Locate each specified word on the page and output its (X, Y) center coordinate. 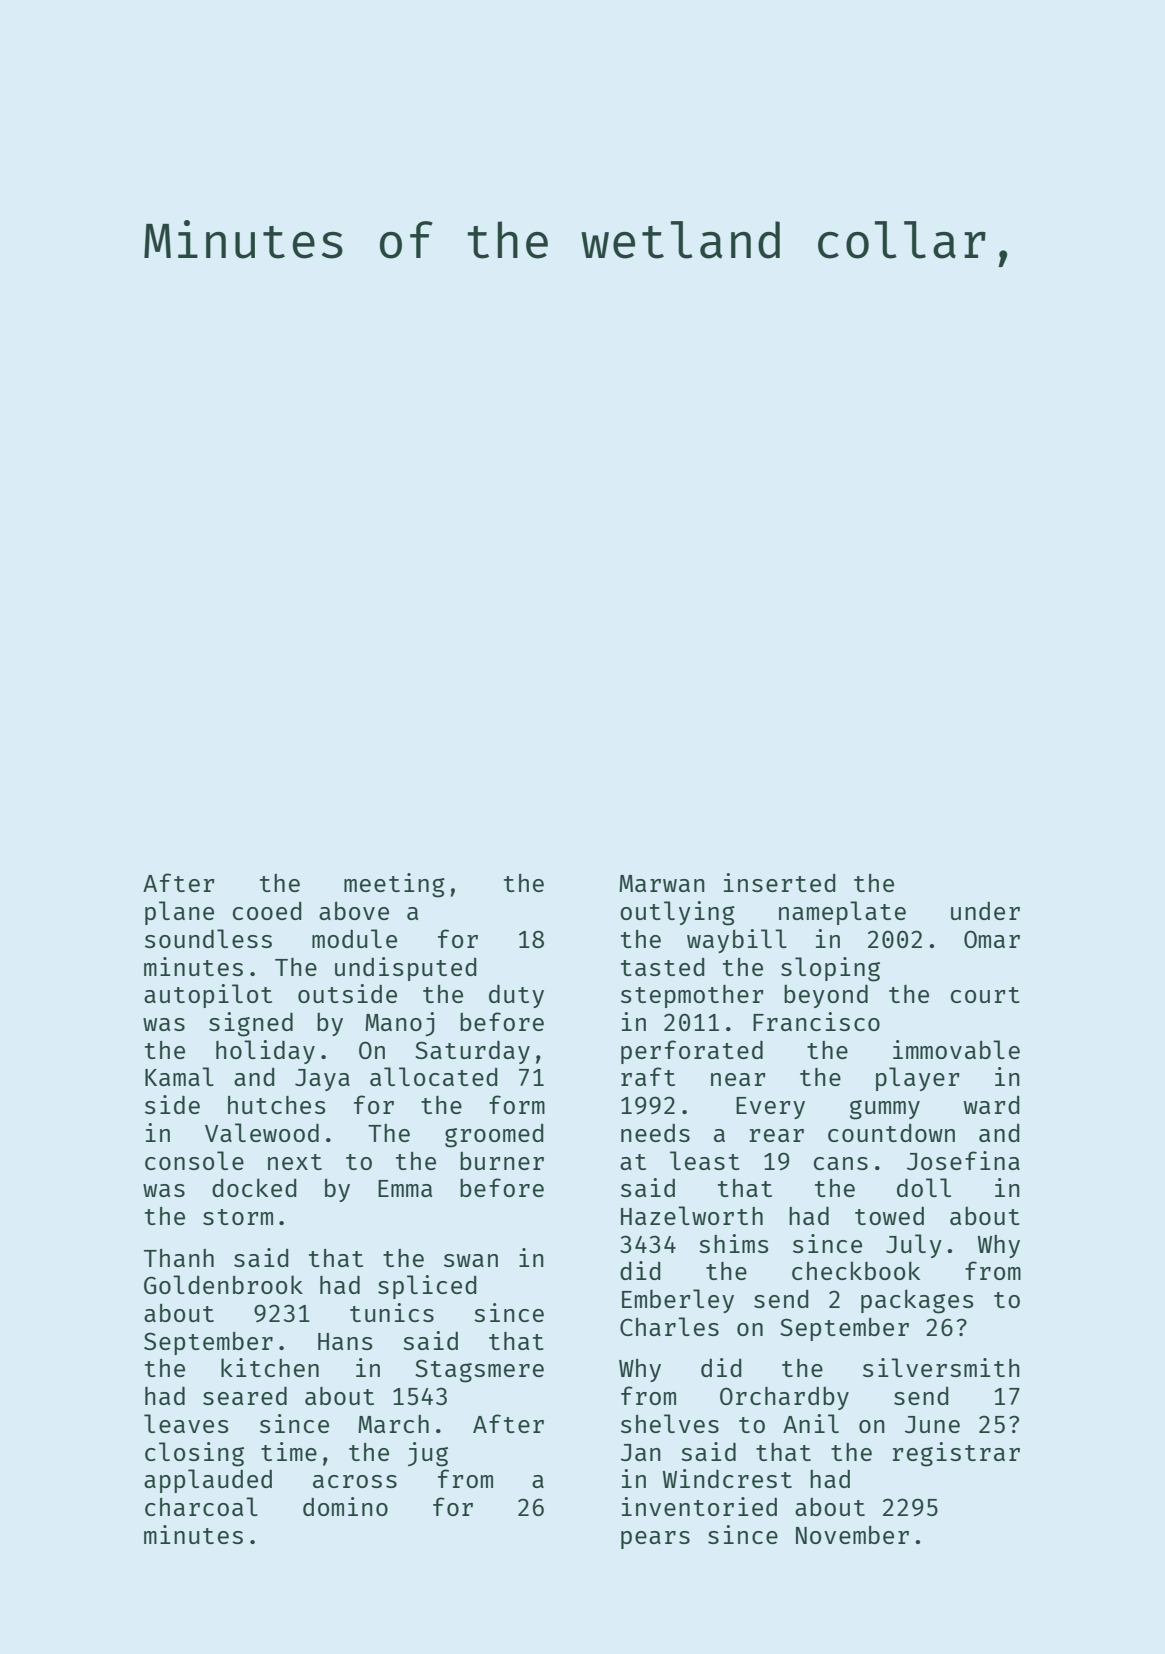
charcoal (201, 1506)
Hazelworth (692, 1215)
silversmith (941, 1367)
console (194, 1160)
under (985, 910)
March (393, 1424)
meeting (394, 885)
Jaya (322, 1080)
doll (924, 1187)
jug (428, 1454)
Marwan (662, 883)
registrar (956, 1454)
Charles (669, 1326)
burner (502, 1161)
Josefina (963, 1160)
